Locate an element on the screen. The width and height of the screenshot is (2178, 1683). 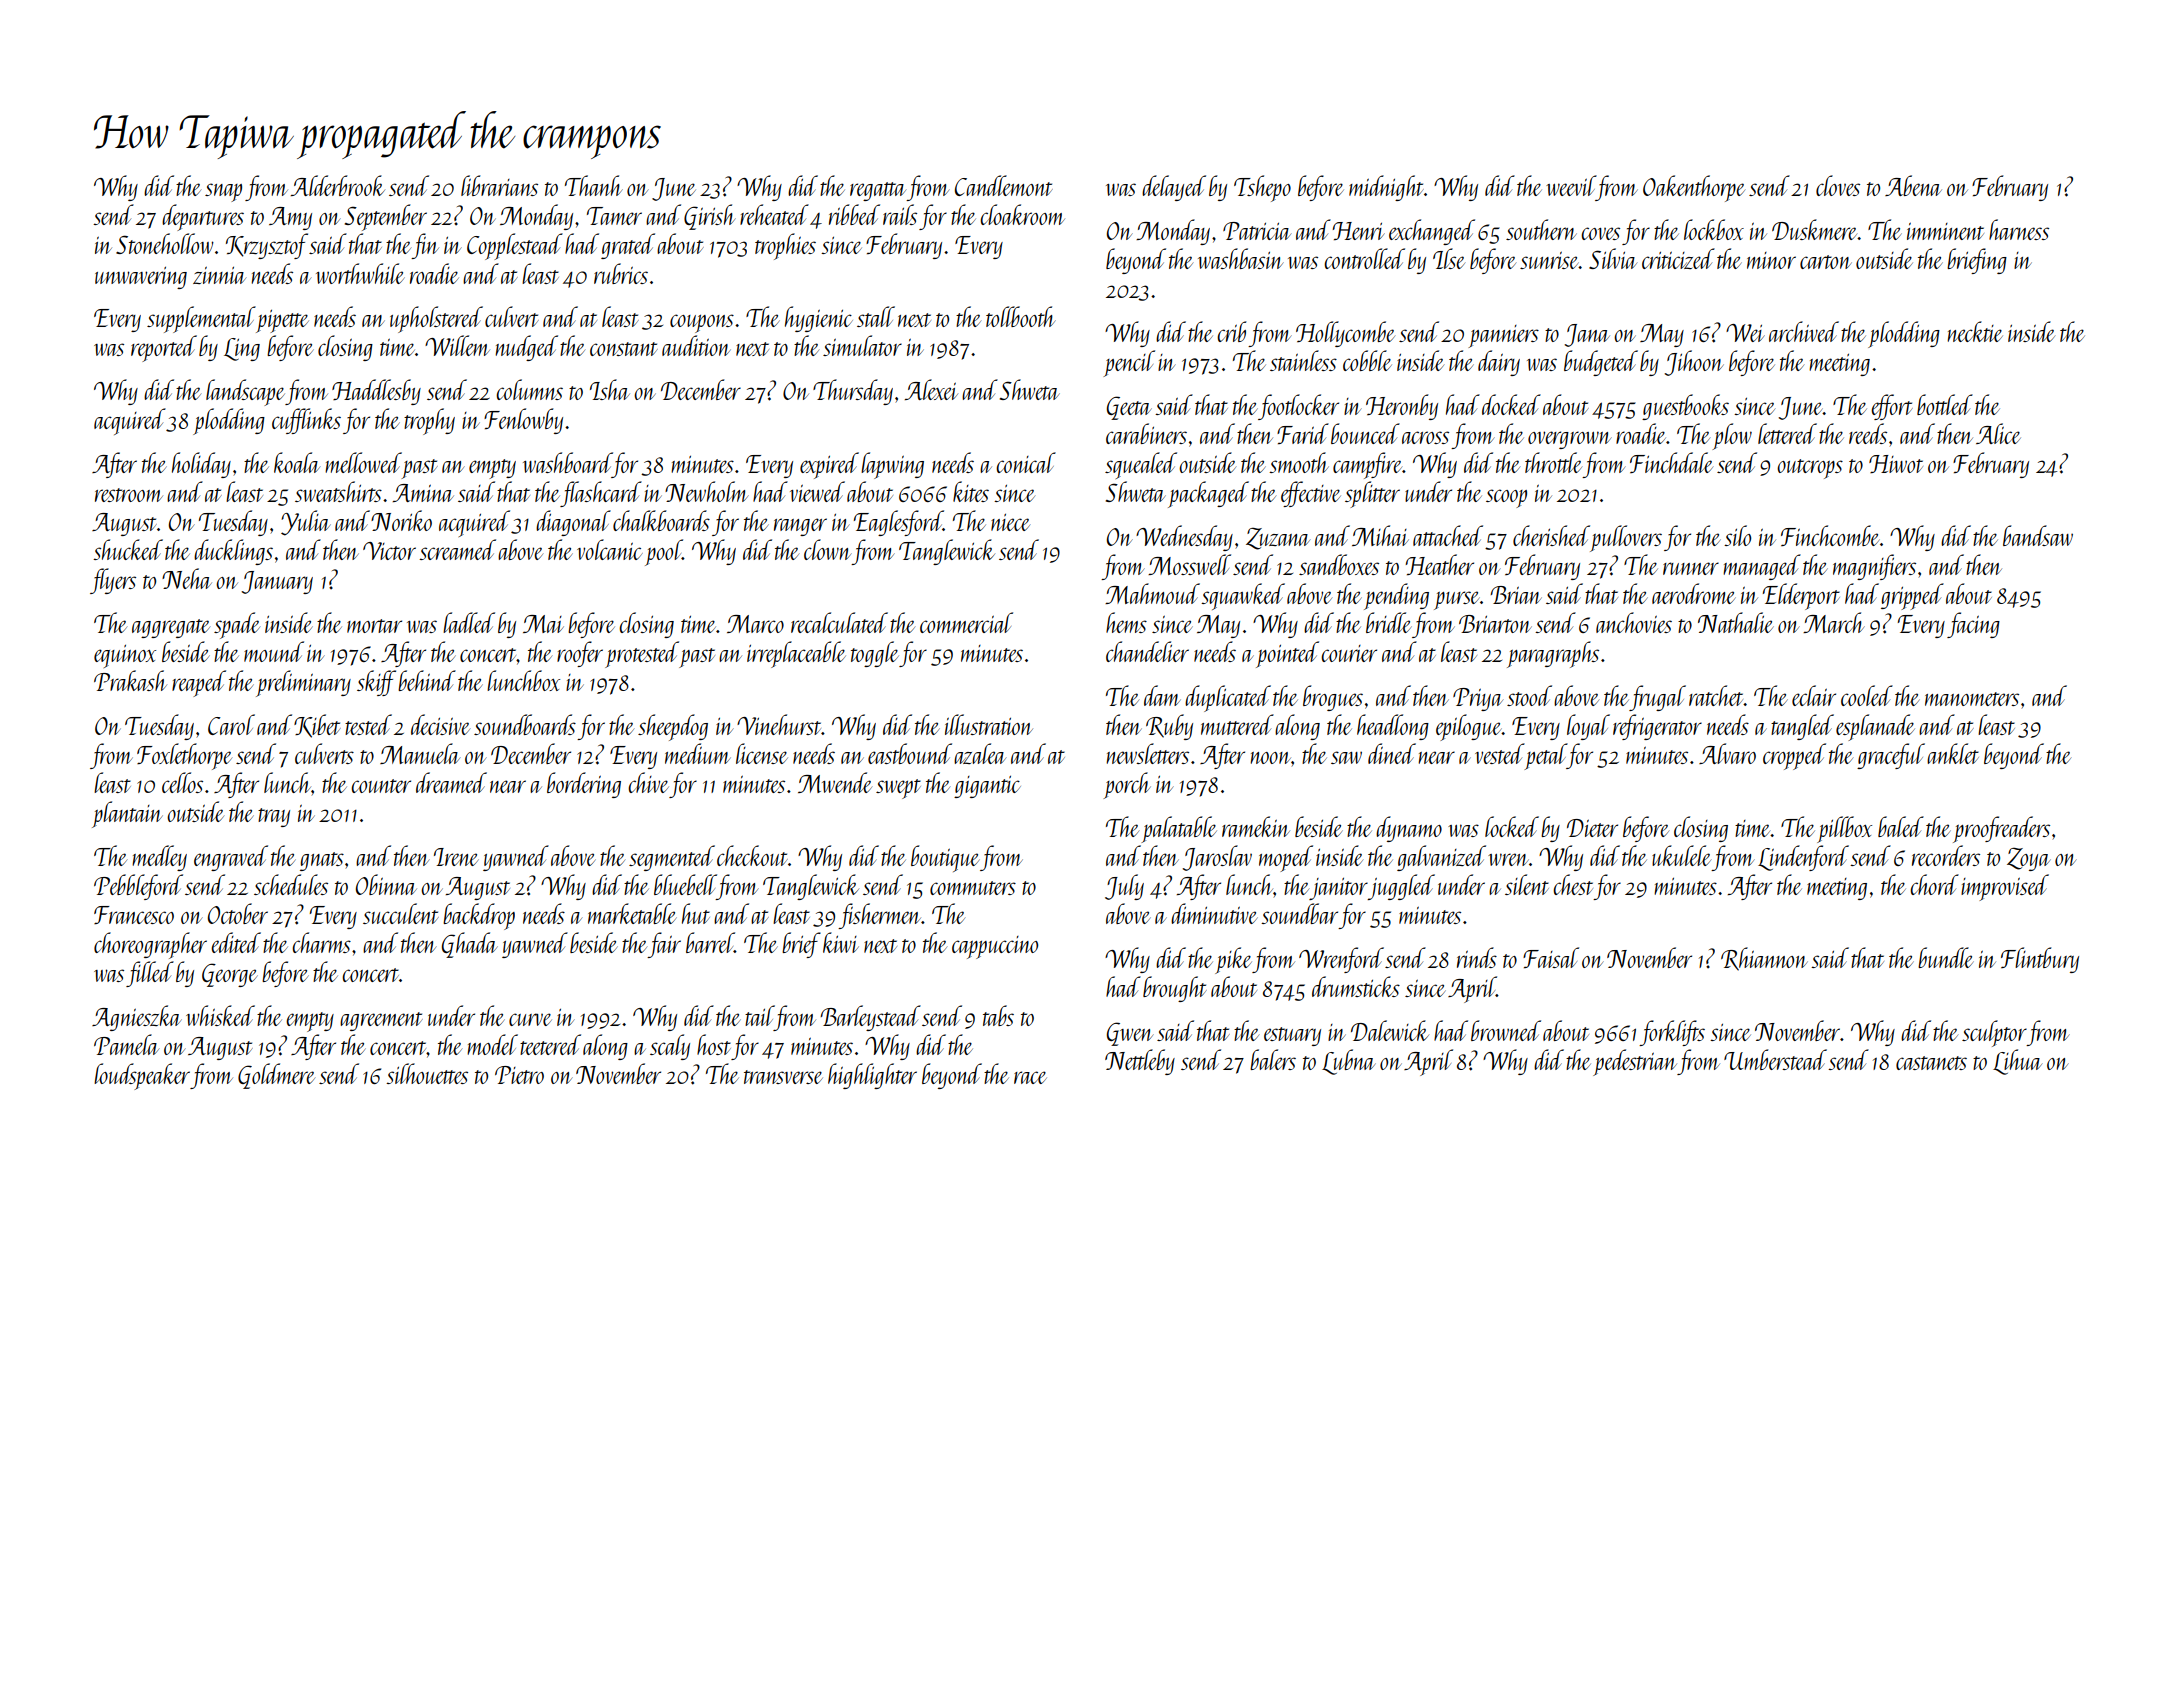
March is located at coordinates (1834, 622).
